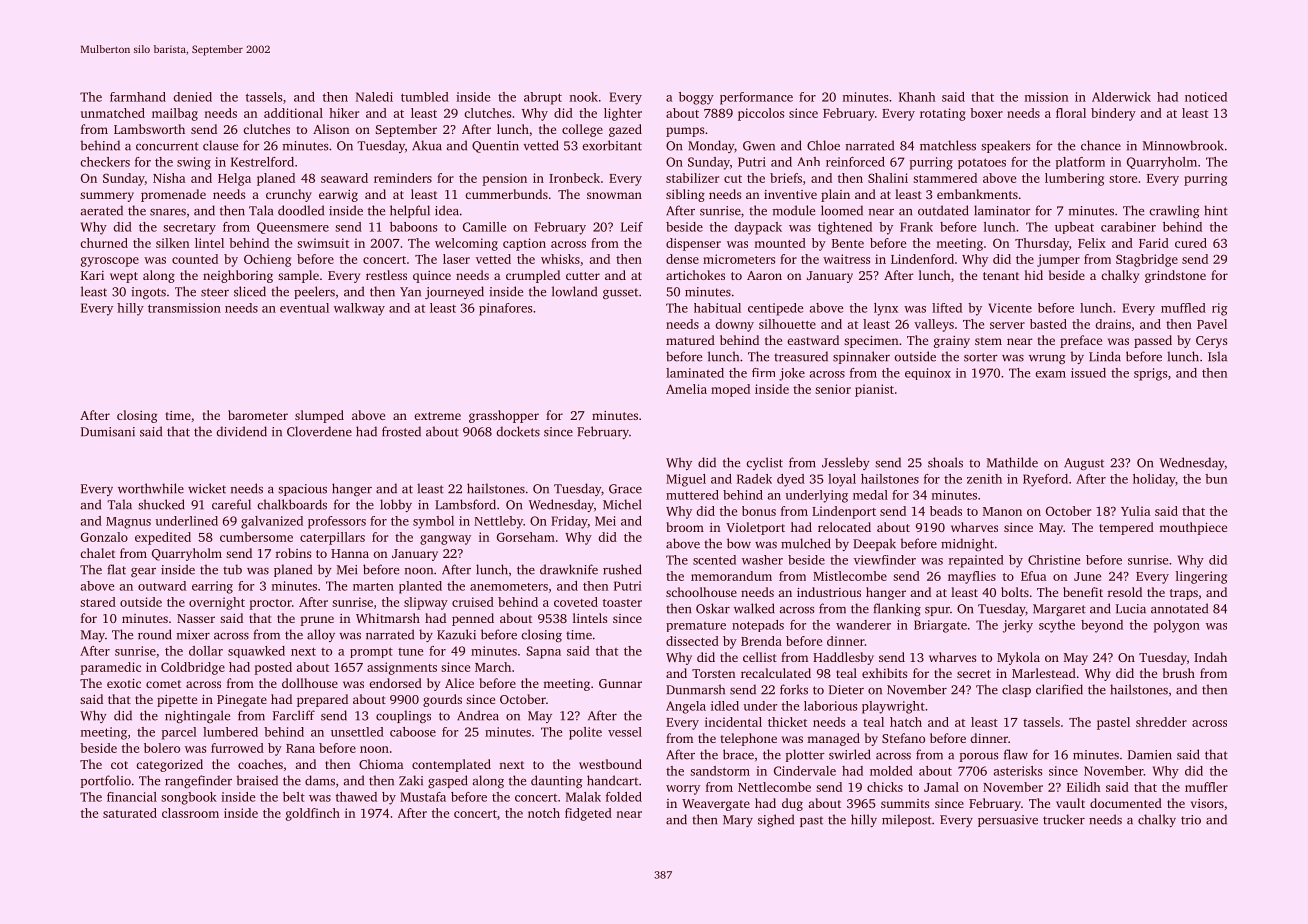  I want to click on firm, so click(763, 372).
